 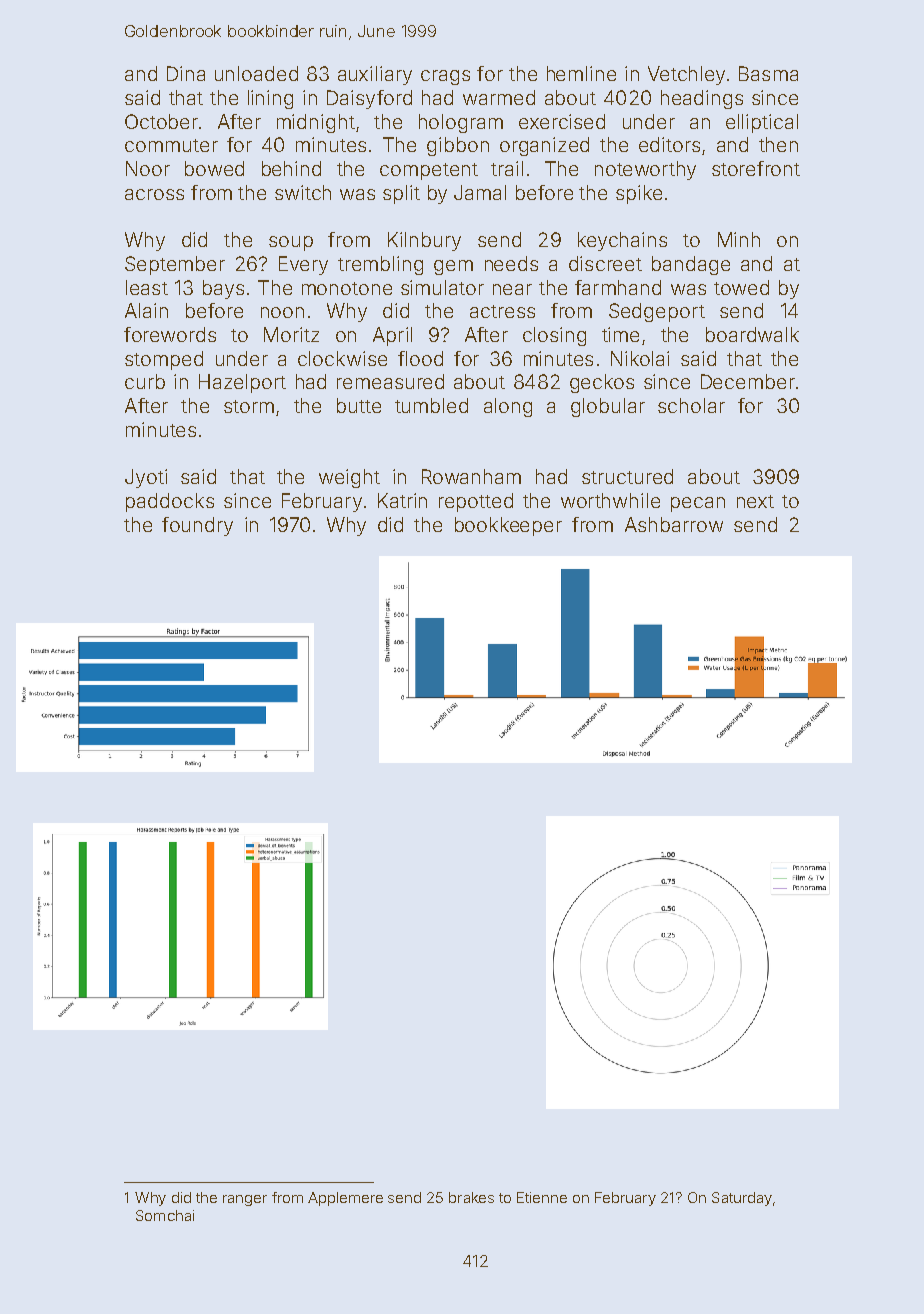 I want to click on brakes, so click(x=471, y=1197).
